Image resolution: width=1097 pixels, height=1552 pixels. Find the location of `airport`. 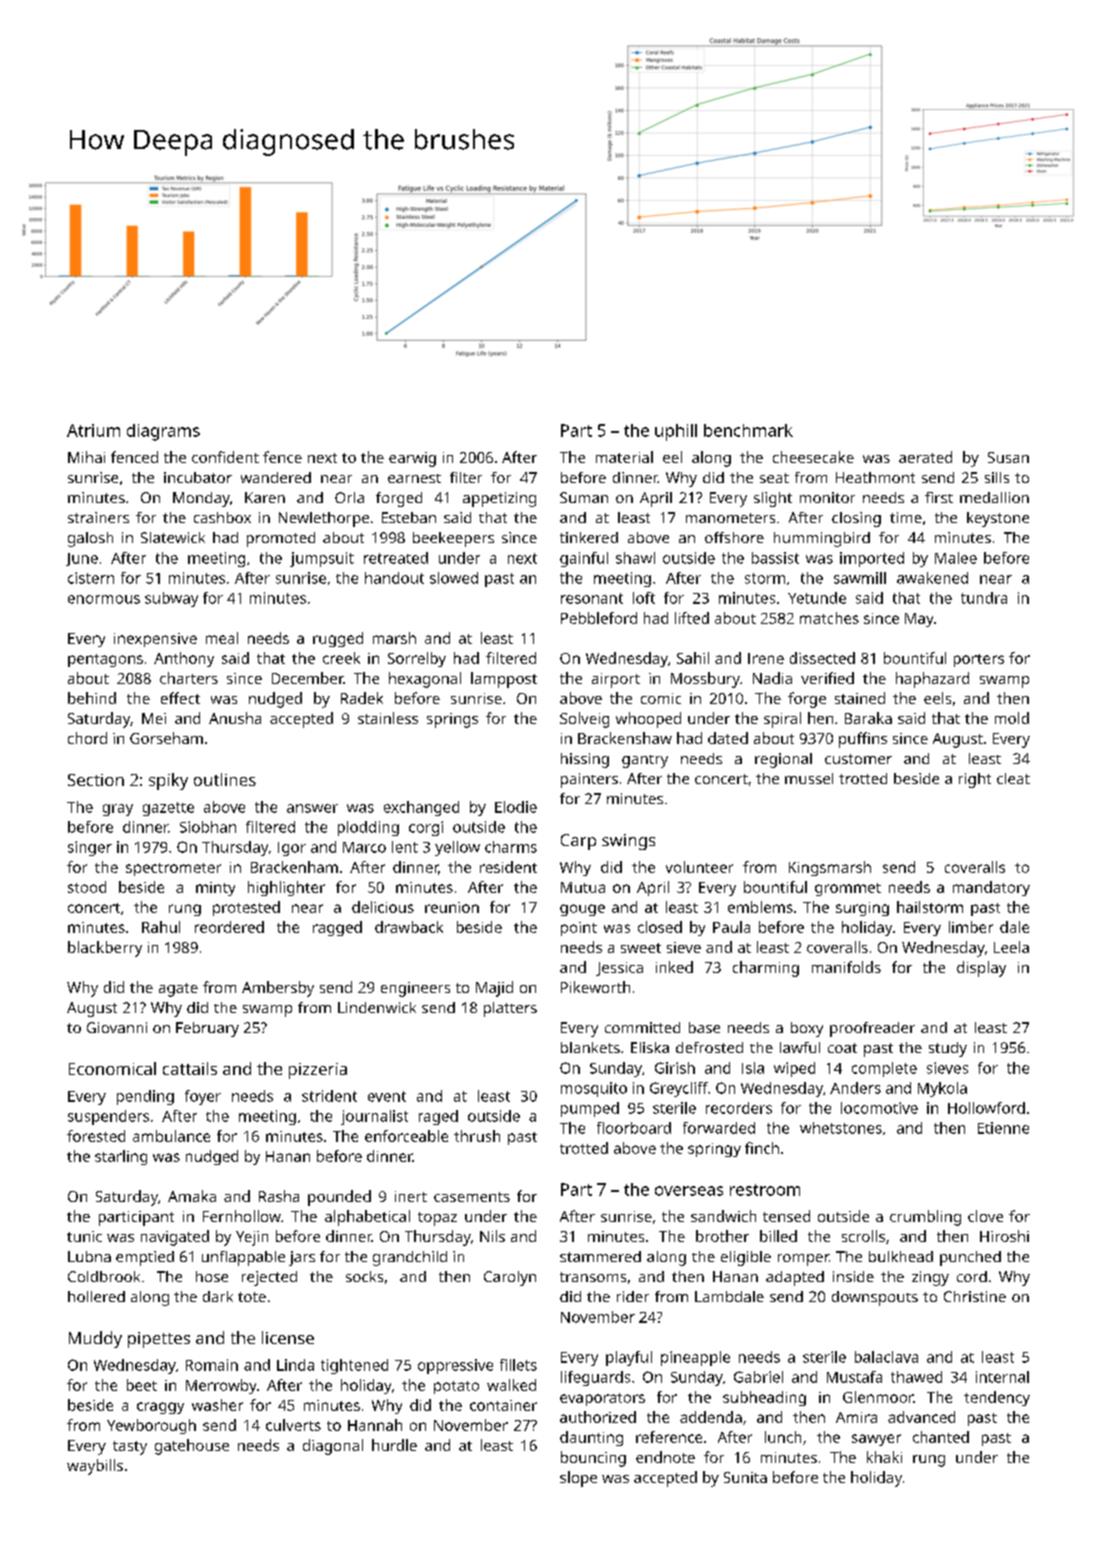

airport is located at coordinates (616, 680).
